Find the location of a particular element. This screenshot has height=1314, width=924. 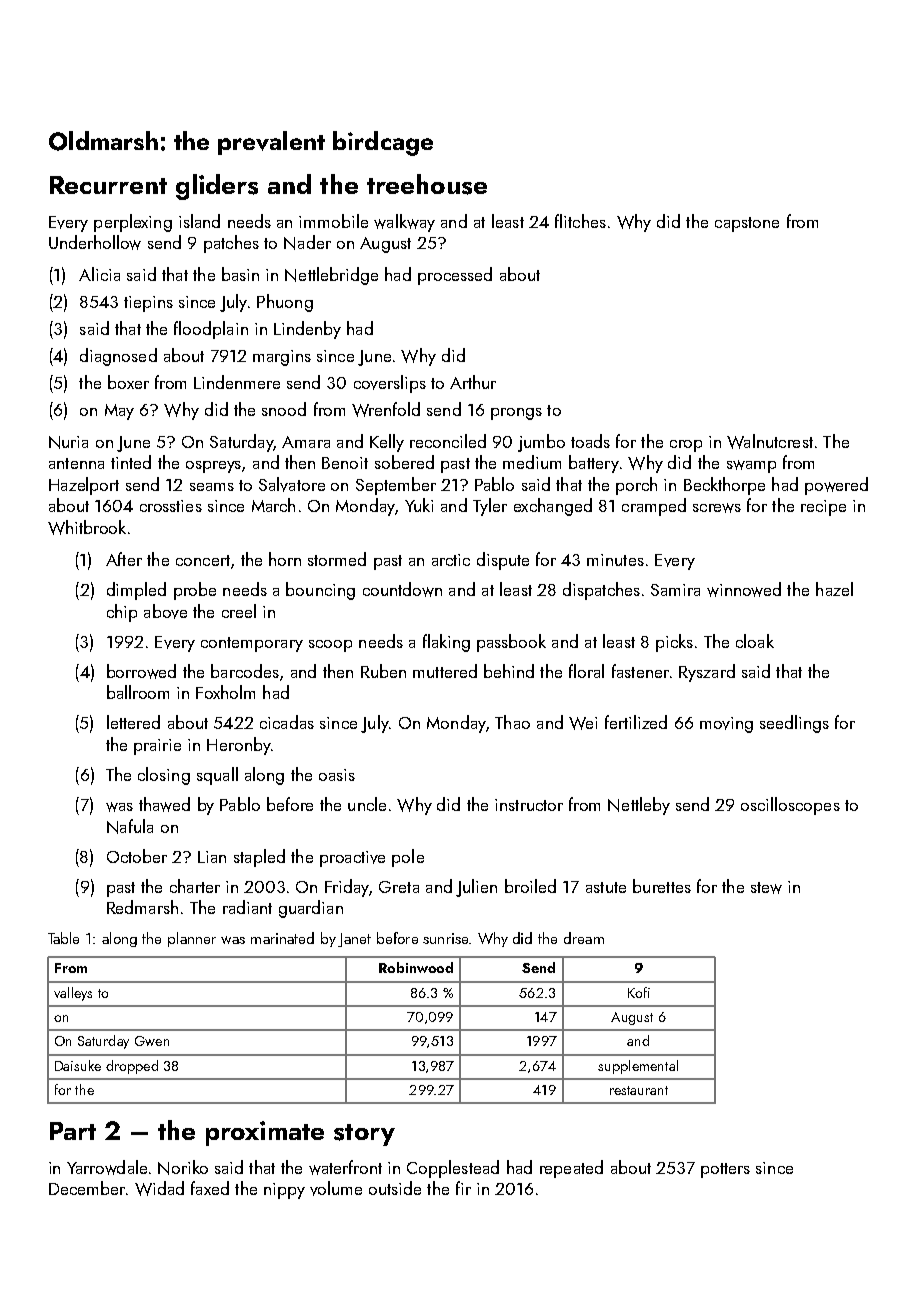

Recurrent is located at coordinates (108, 185).
